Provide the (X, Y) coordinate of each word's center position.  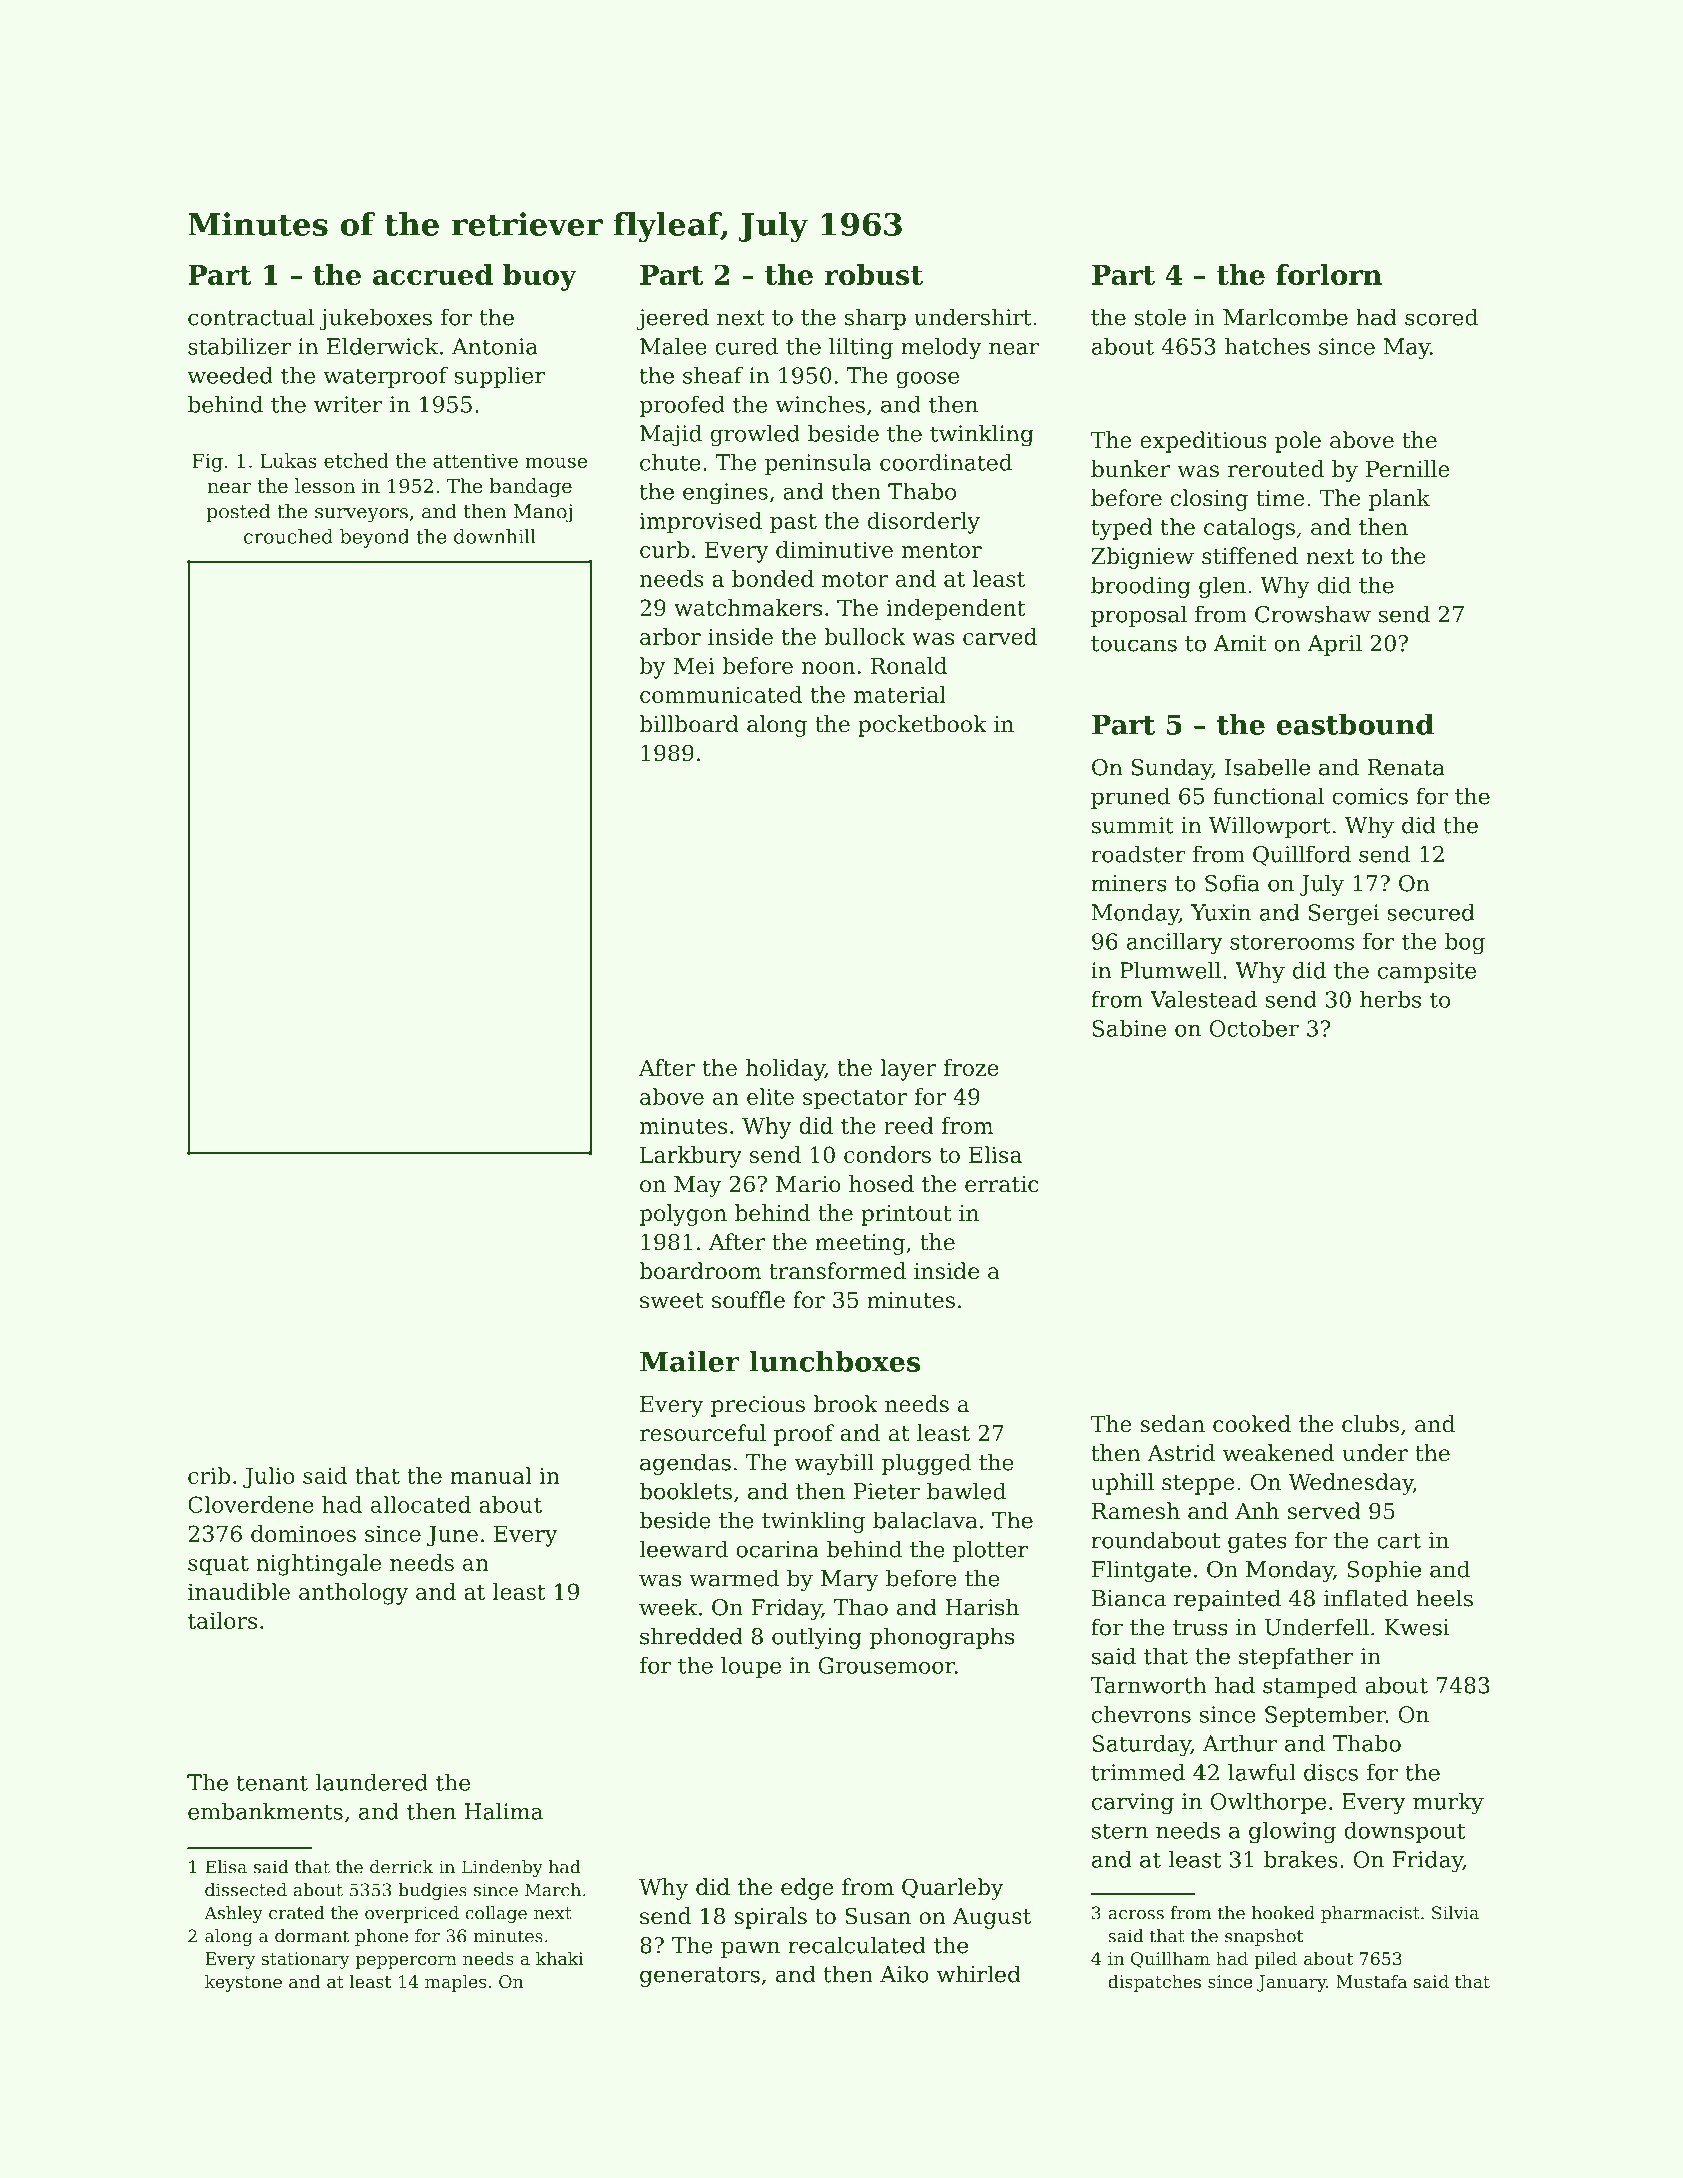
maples (455, 1983)
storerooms (1292, 942)
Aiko (904, 1974)
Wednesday (1350, 1484)
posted (238, 512)
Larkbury (691, 1157)
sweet (672, 1301)
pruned (1130, 798)
